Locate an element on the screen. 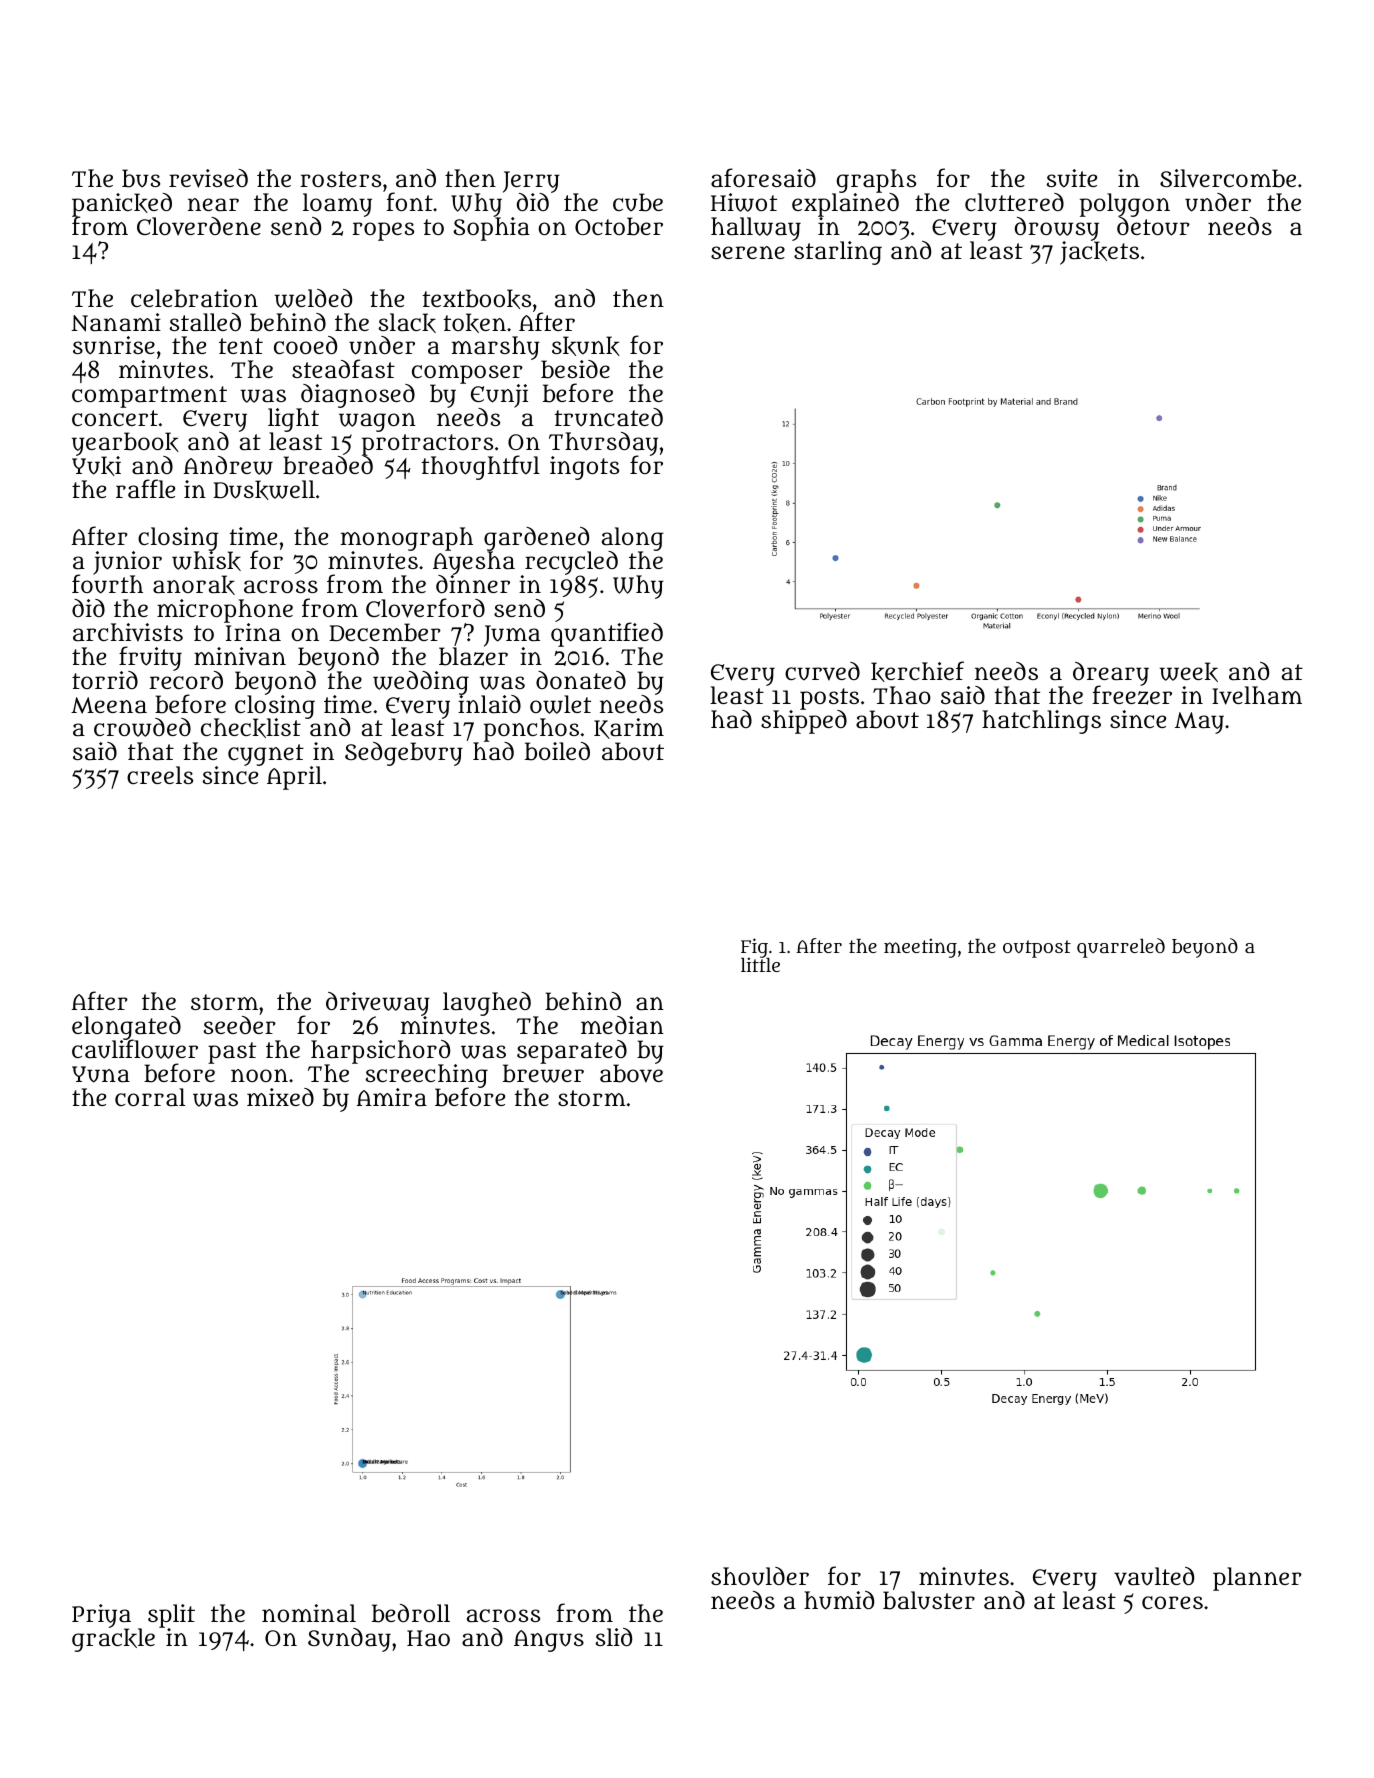 The height and width of the screenshot is (1778, 1374). monograph is located at coordinates (407, 539).
